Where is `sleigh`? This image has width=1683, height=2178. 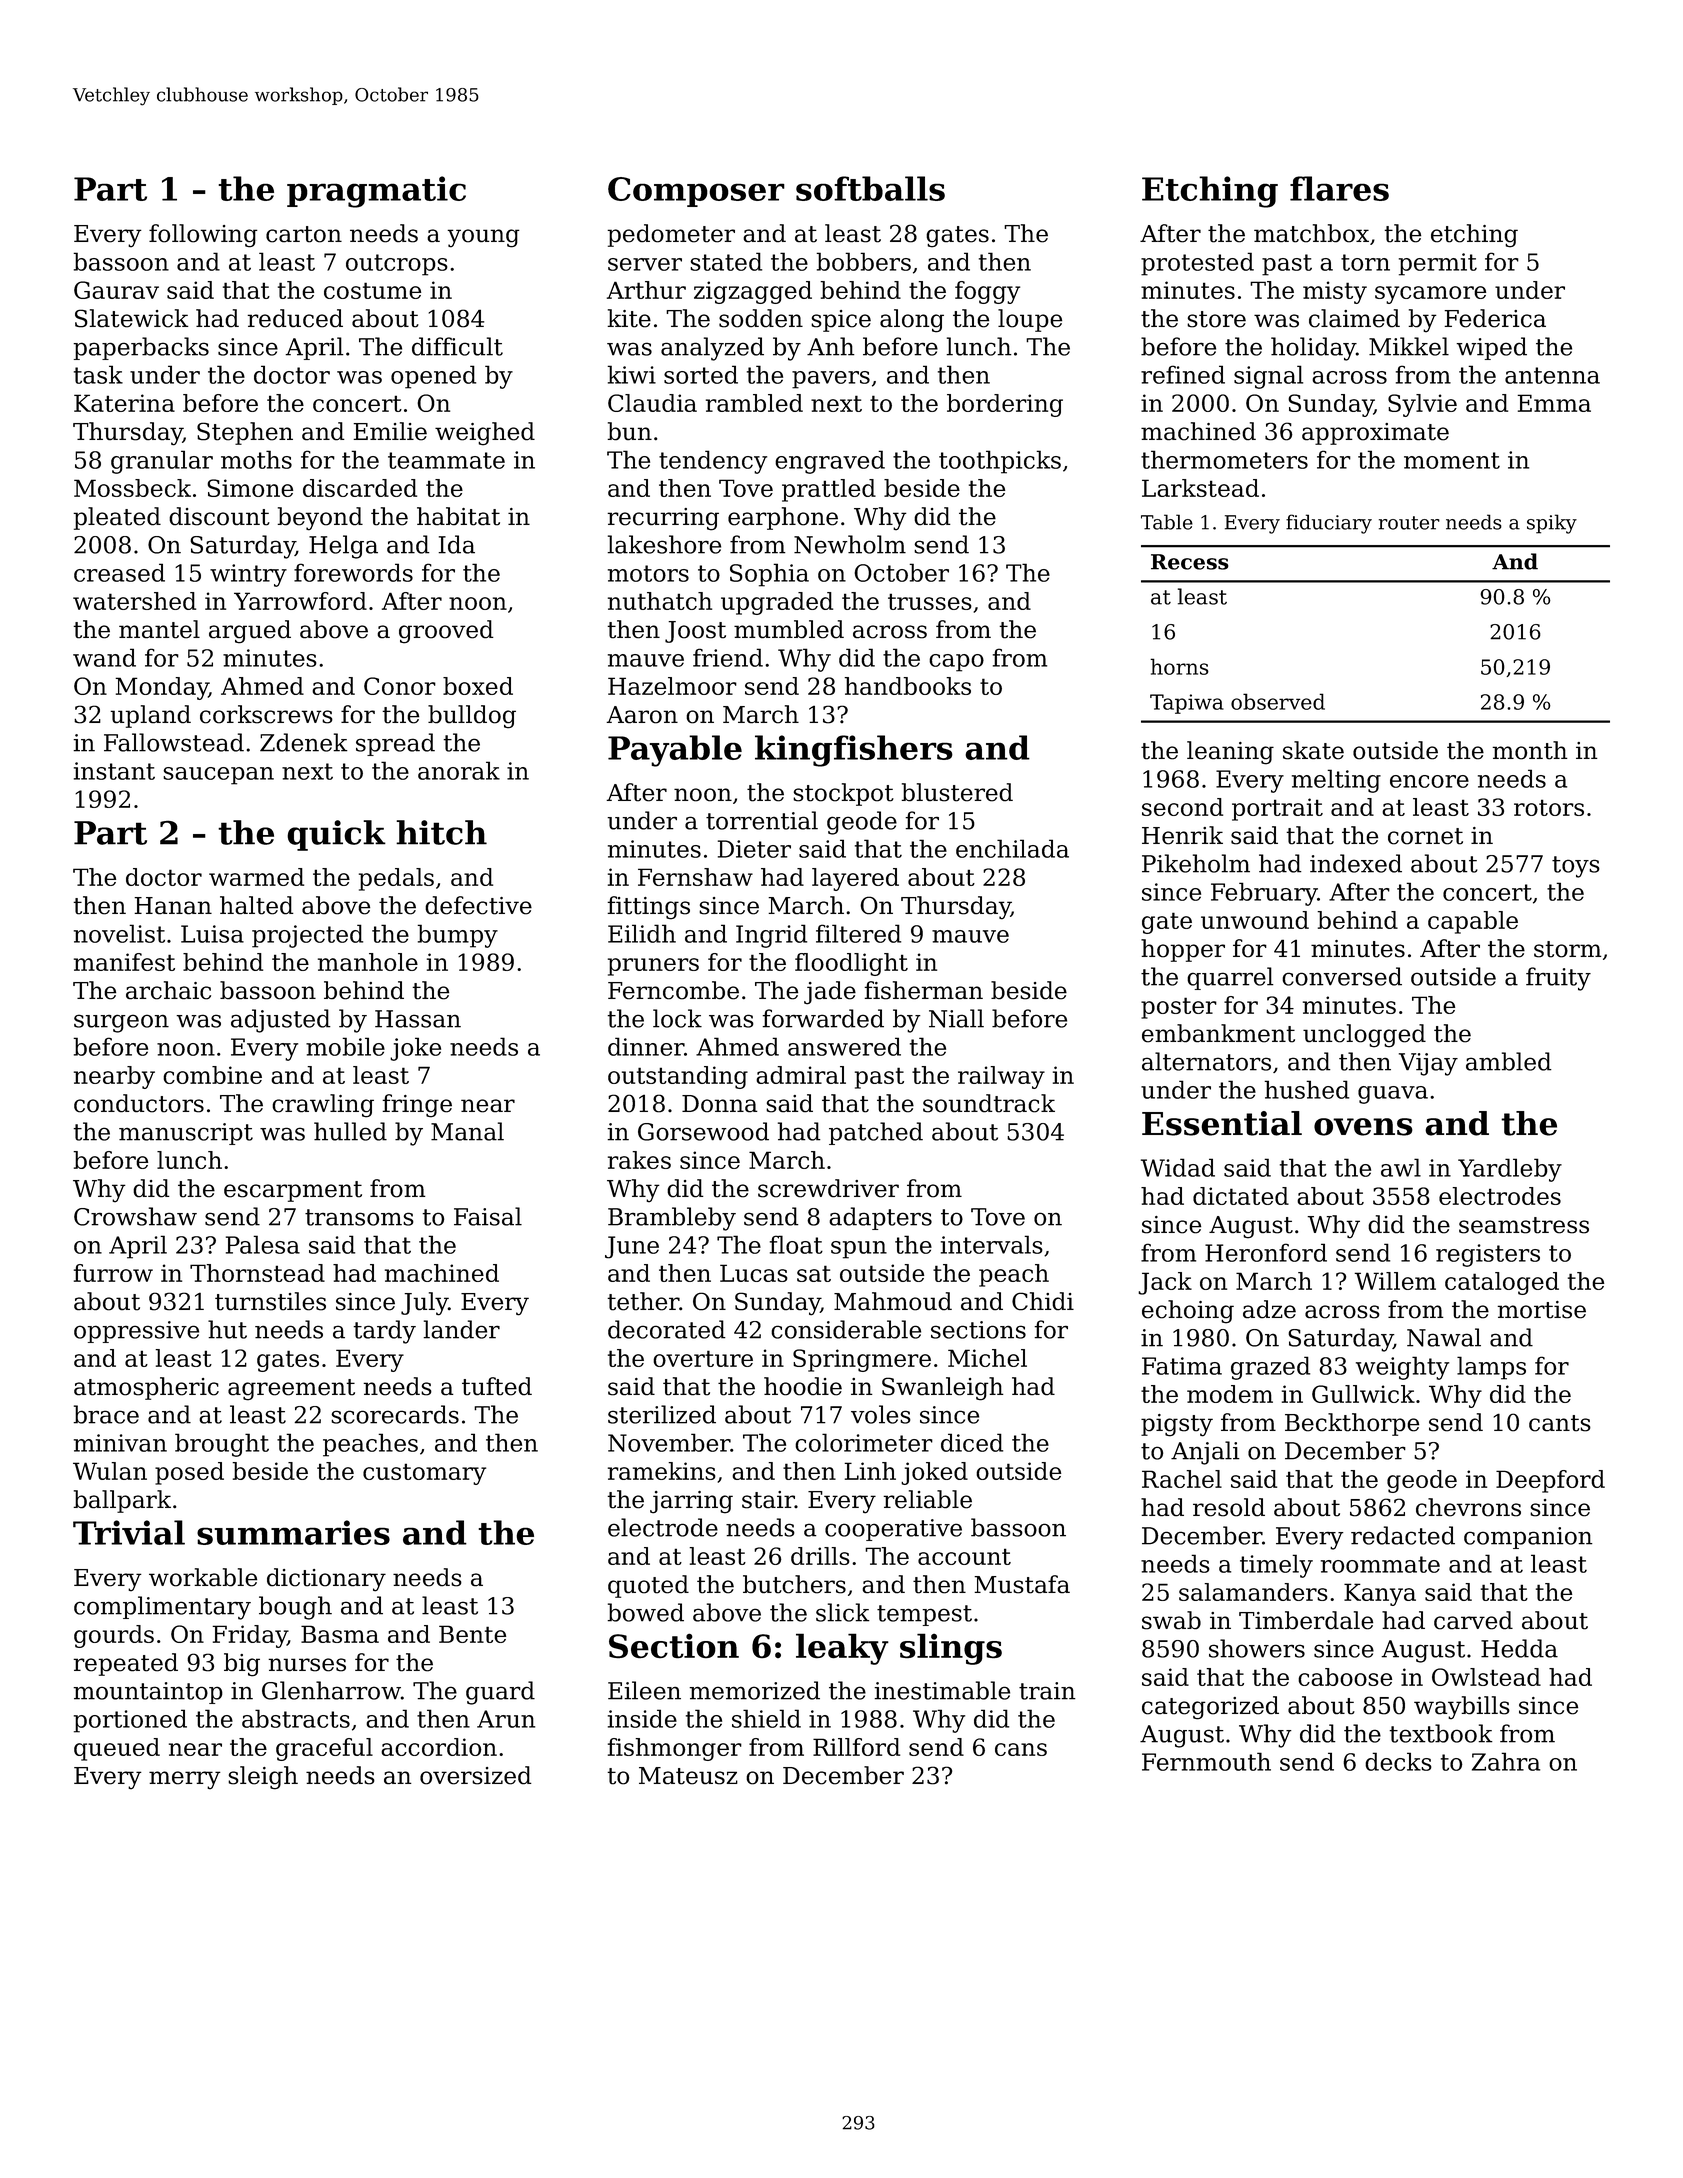 sleigh is located at coordinates (263, 1778).
